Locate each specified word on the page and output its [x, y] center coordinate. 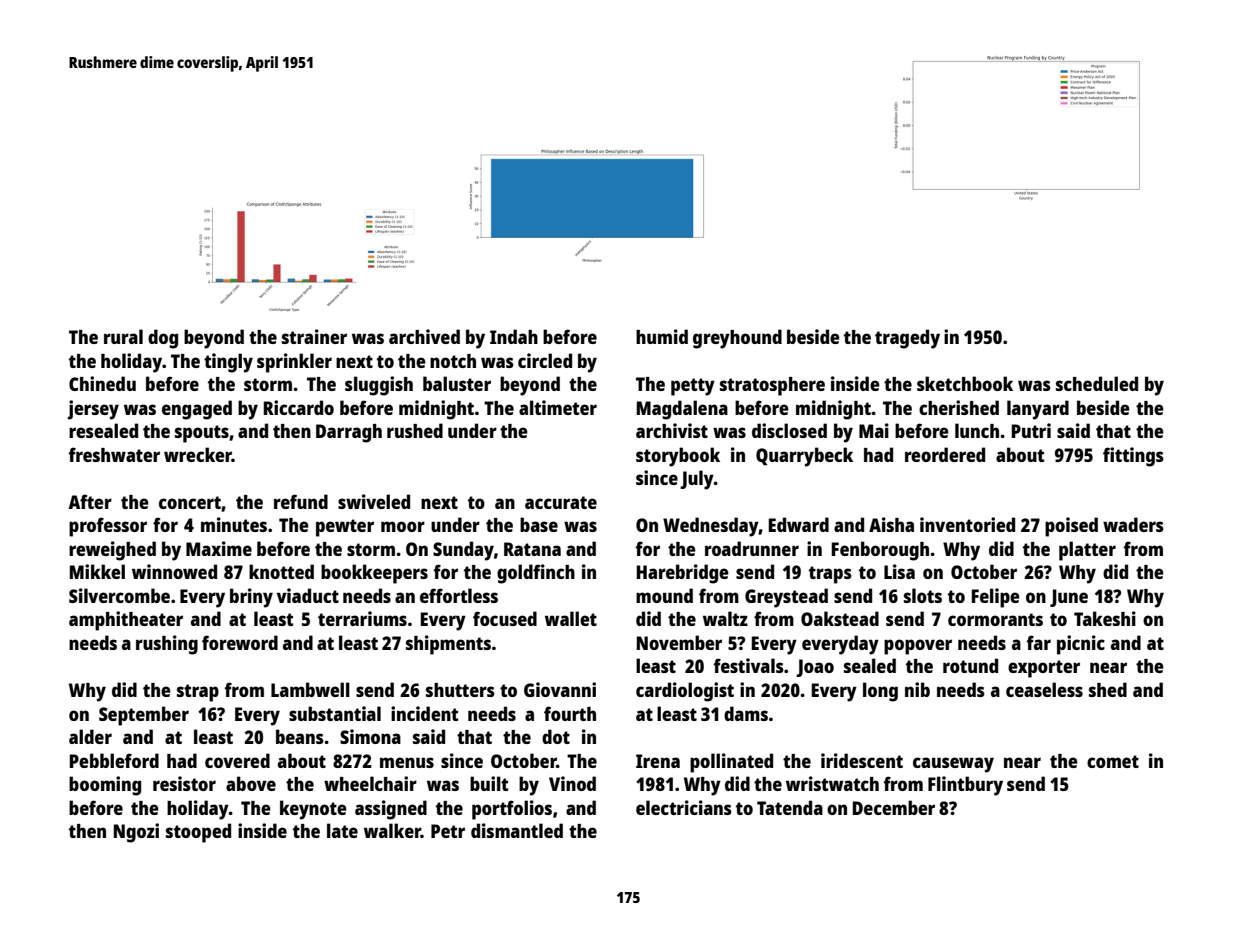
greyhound [737, 339]
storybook [678, 457]
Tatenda [790, 807]
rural [123, 336]
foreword [240, 642]
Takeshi [1105, 618]
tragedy [907, 339]
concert [190, 502]
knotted [281, 571]
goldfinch [536, 574]
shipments [448, 645]
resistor [184, 783]
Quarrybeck [804, 457]
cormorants [995, 619]
